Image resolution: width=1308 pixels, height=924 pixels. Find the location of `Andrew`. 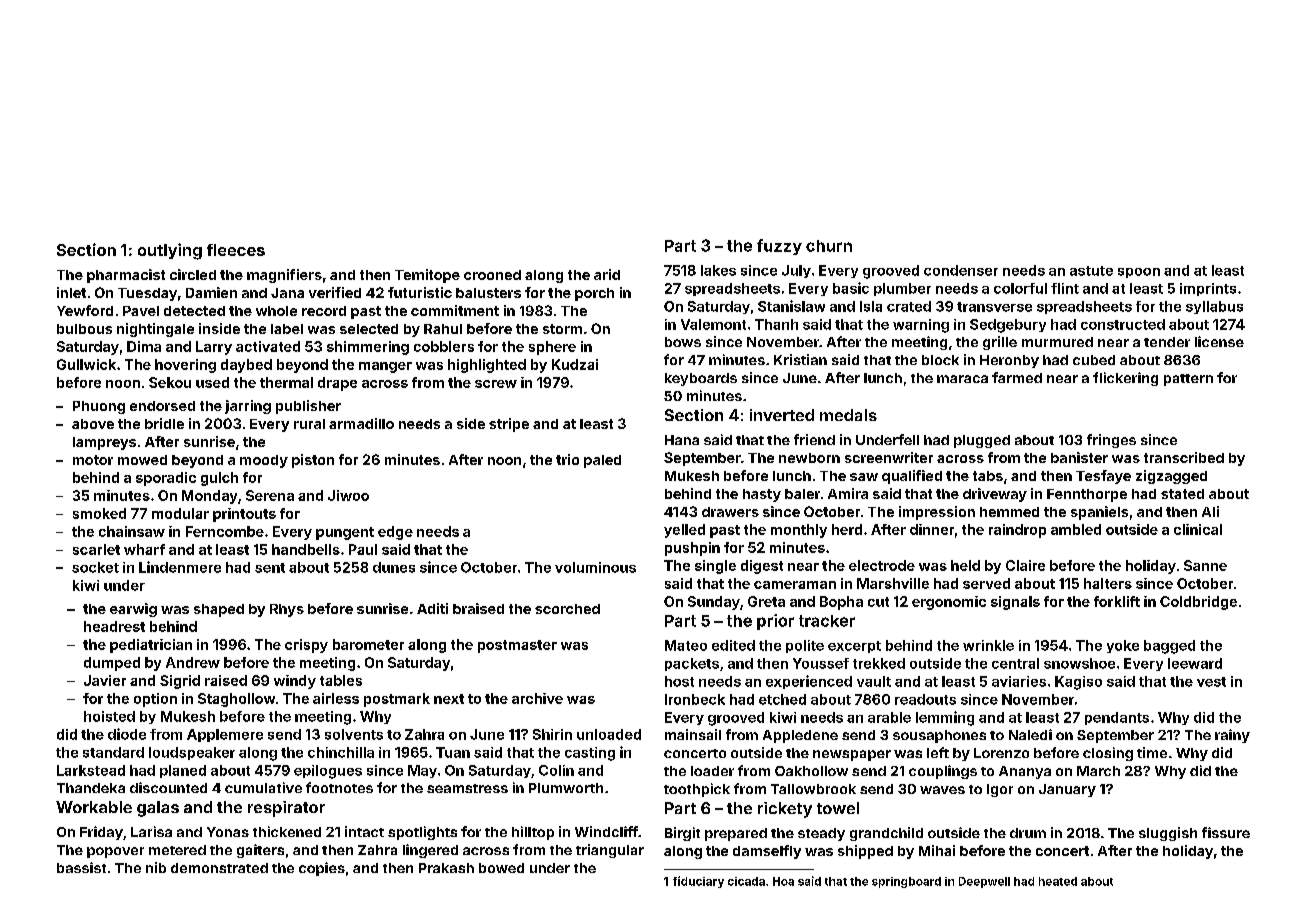

Andrew is located at coordinates (193, 662).
